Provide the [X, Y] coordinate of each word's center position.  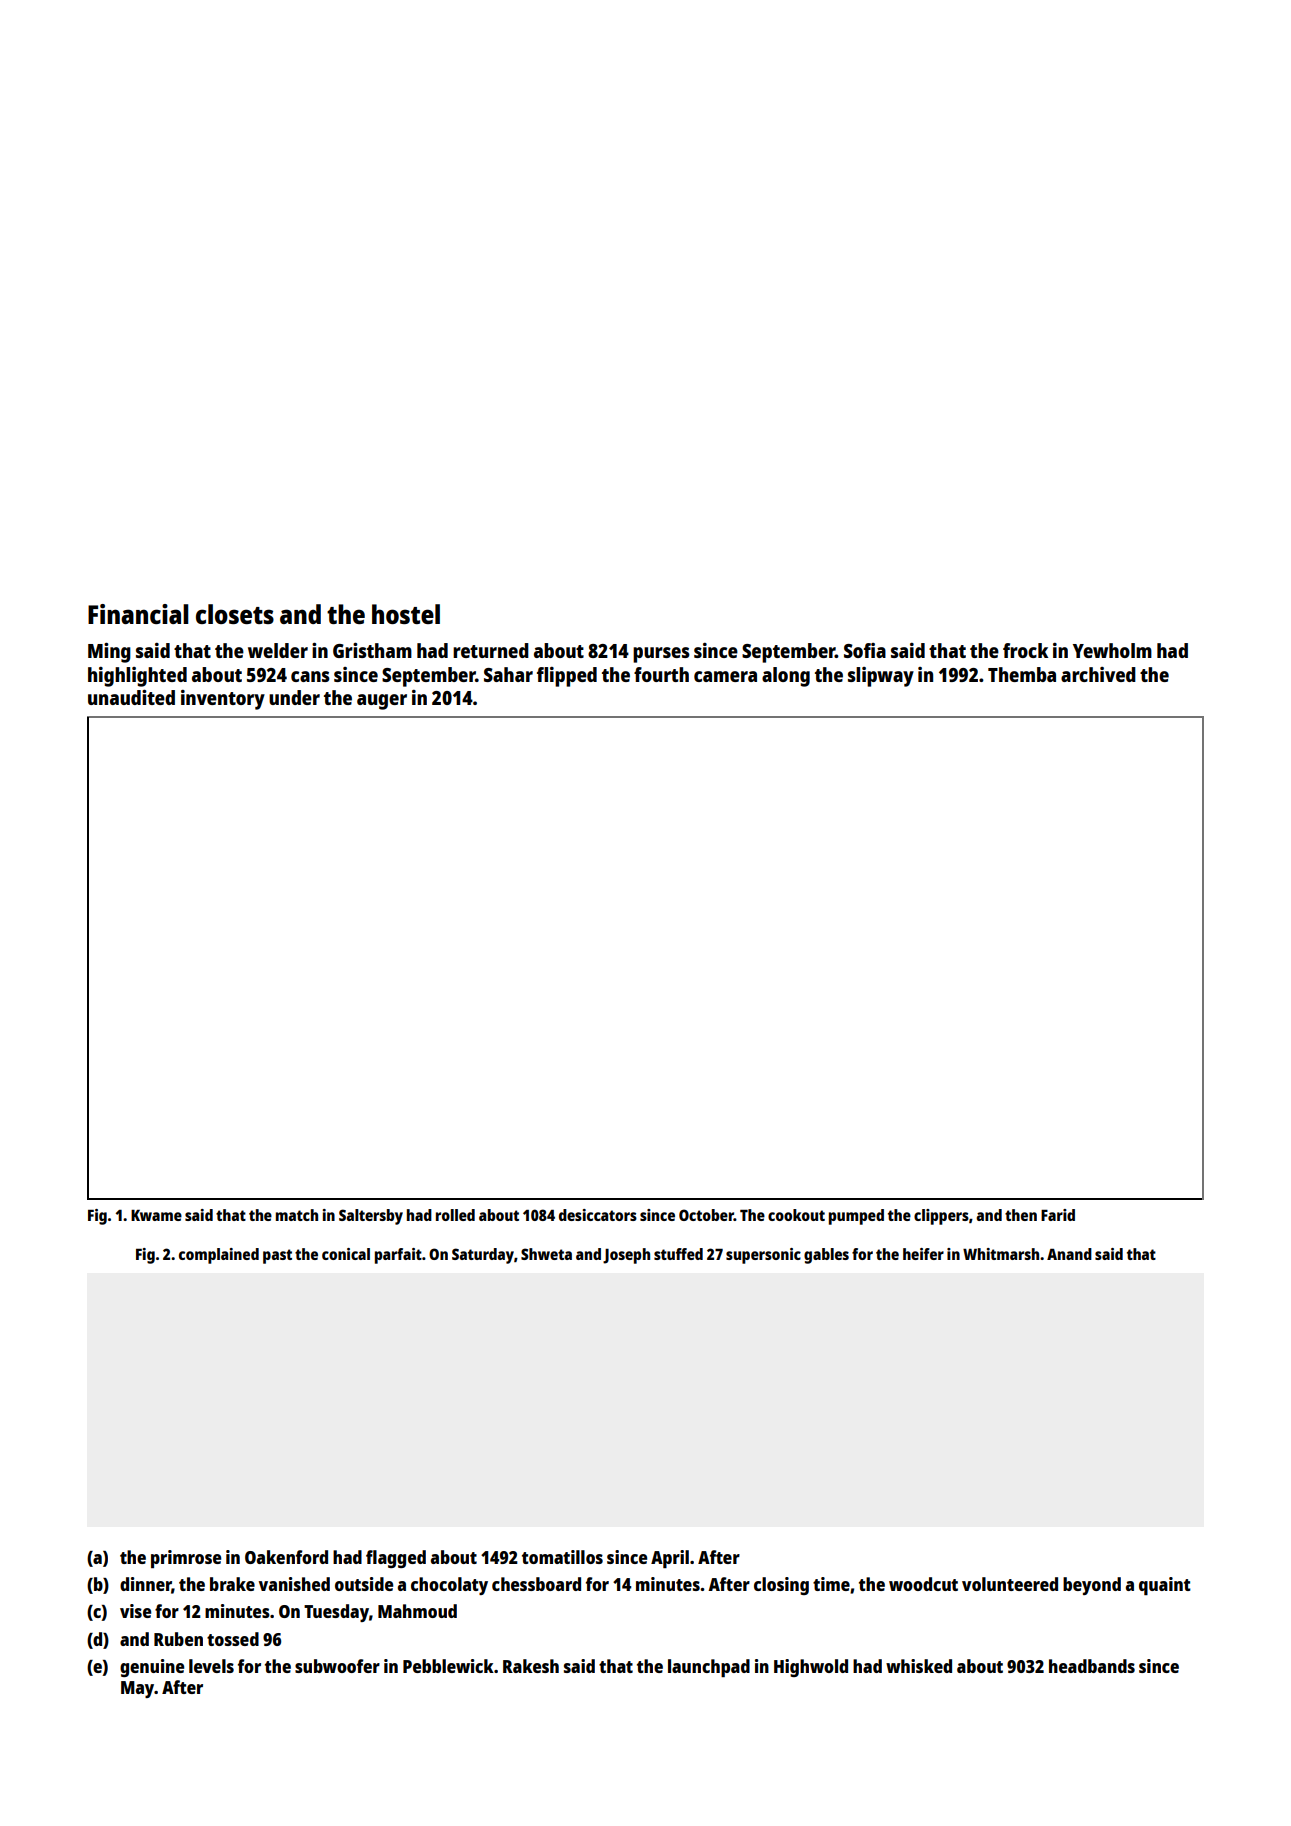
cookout [796, 1215]
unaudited [131, 697]
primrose [186, 1559]
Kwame [156, 1215]
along [786, 677]
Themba [1022, 674]
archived [1098, 674]
